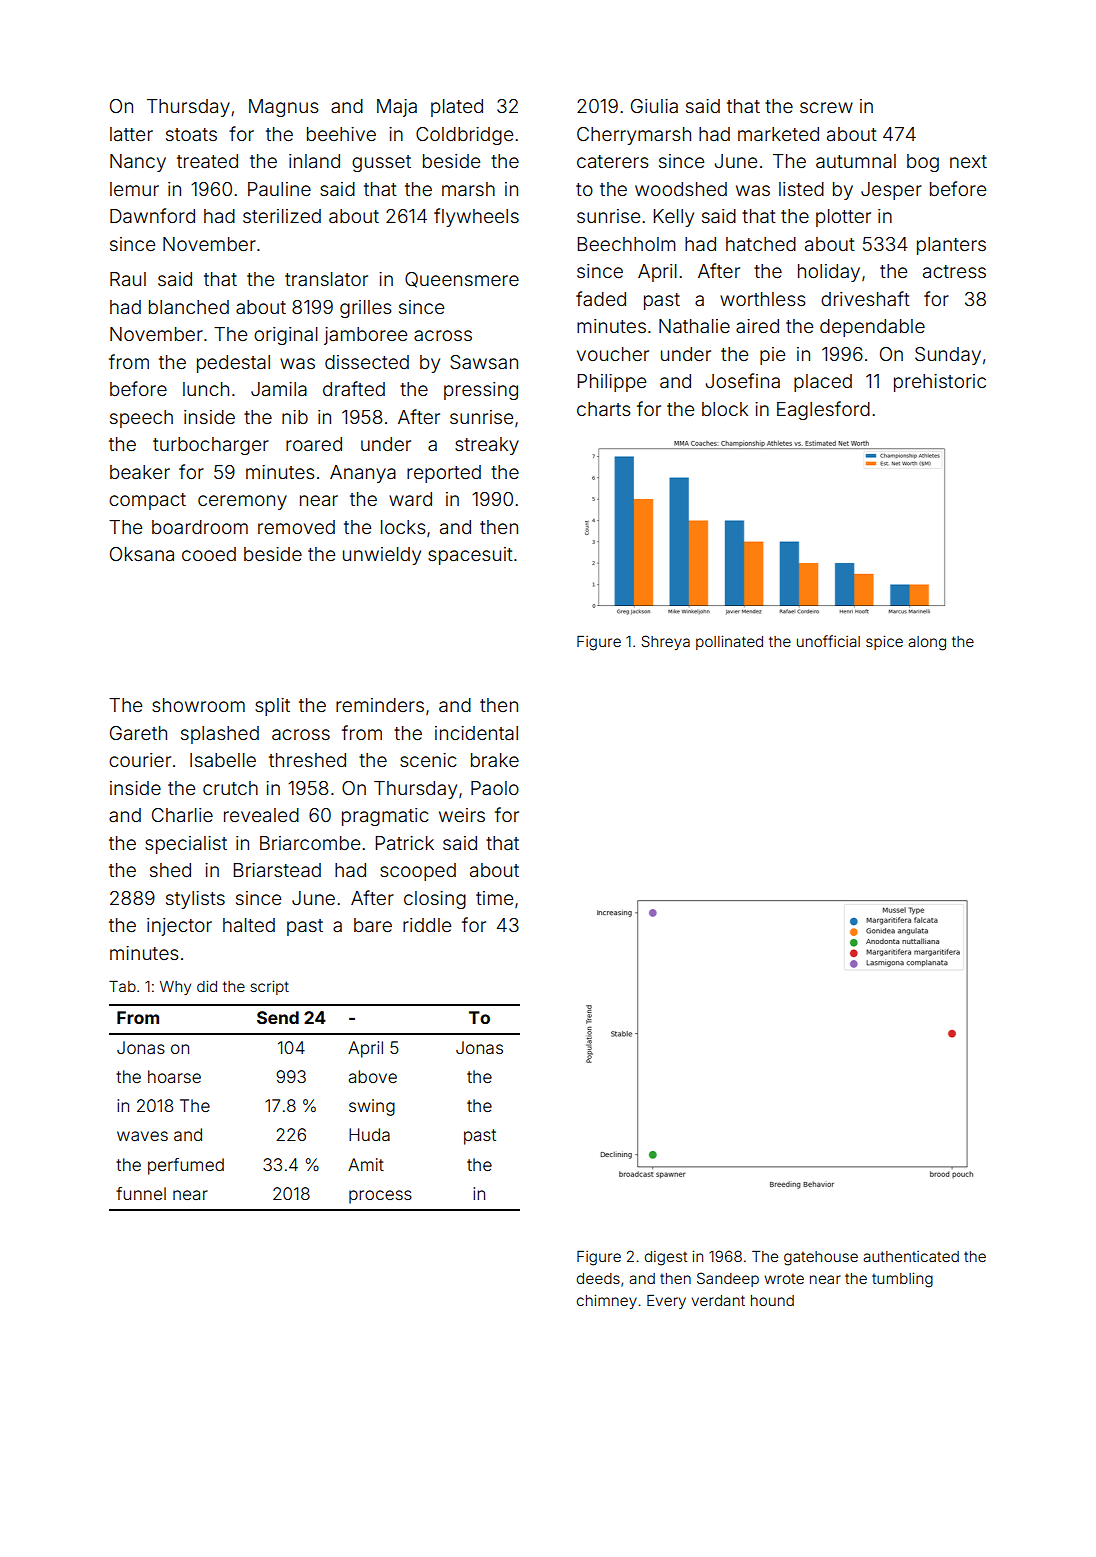 This image has height=1557, width=1096. What do you see at coordinates (462, 815) in the image?
I see `weirs` at bounding box center [462, 815].
